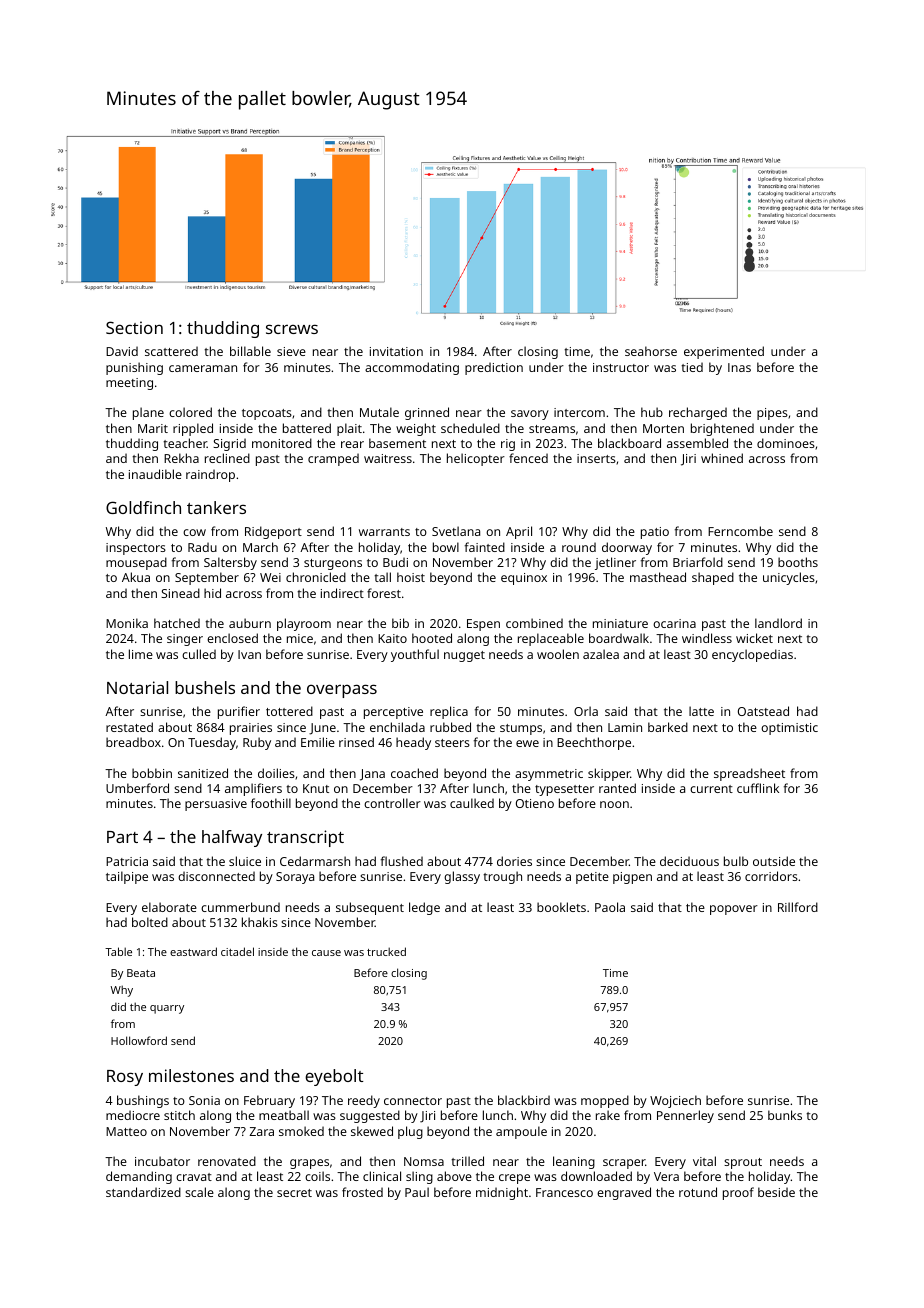  What do you see at coordinates (294, 1193) in the screenshot?
I see `secret` at bounding box center [294, 1193].
